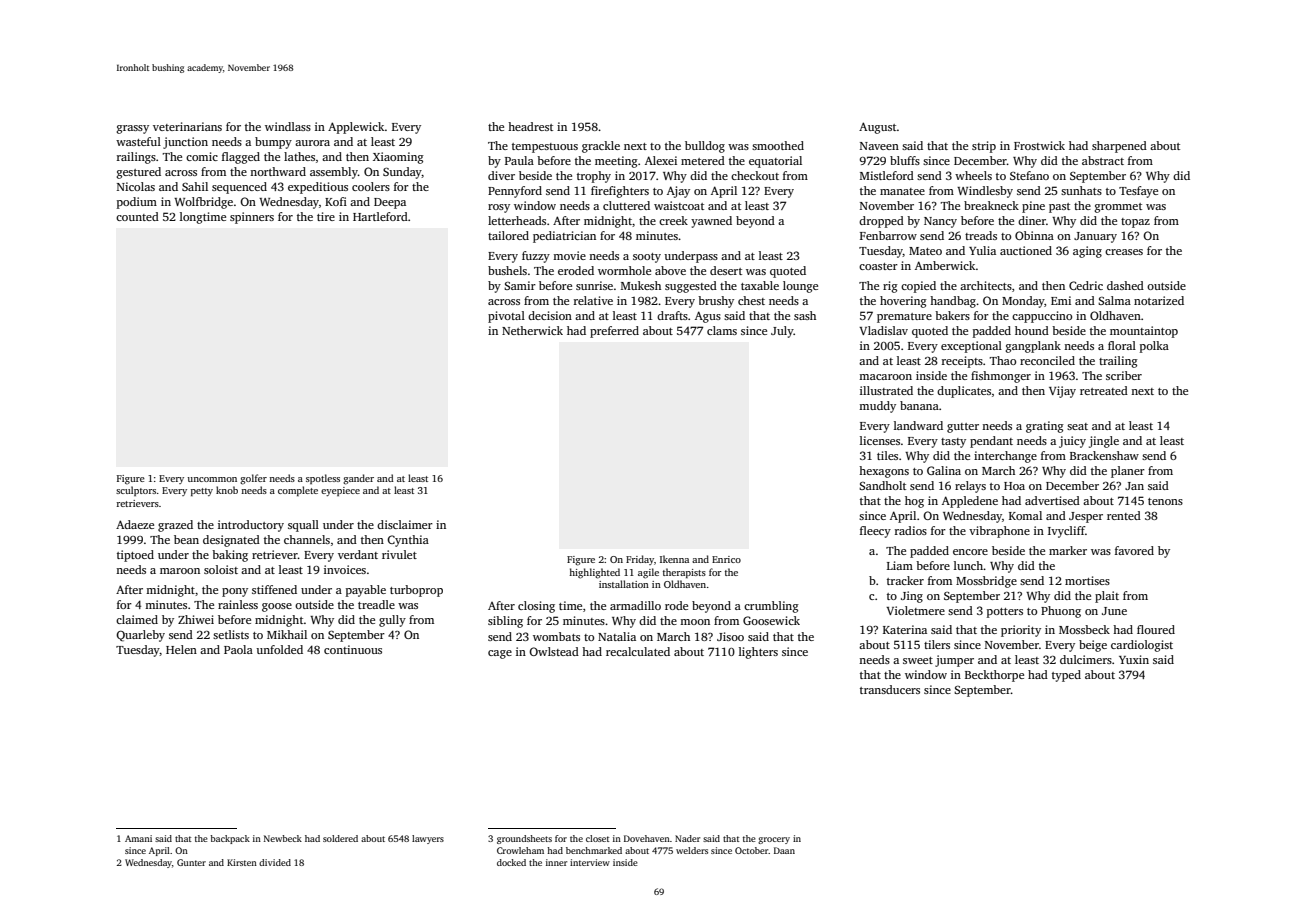 Image resolution: width=1308 pixels, height=924 pixels. What do you see at coordinates (500, 654) in the screenshot?
I see `cage` at bounding box center [500, 654].
